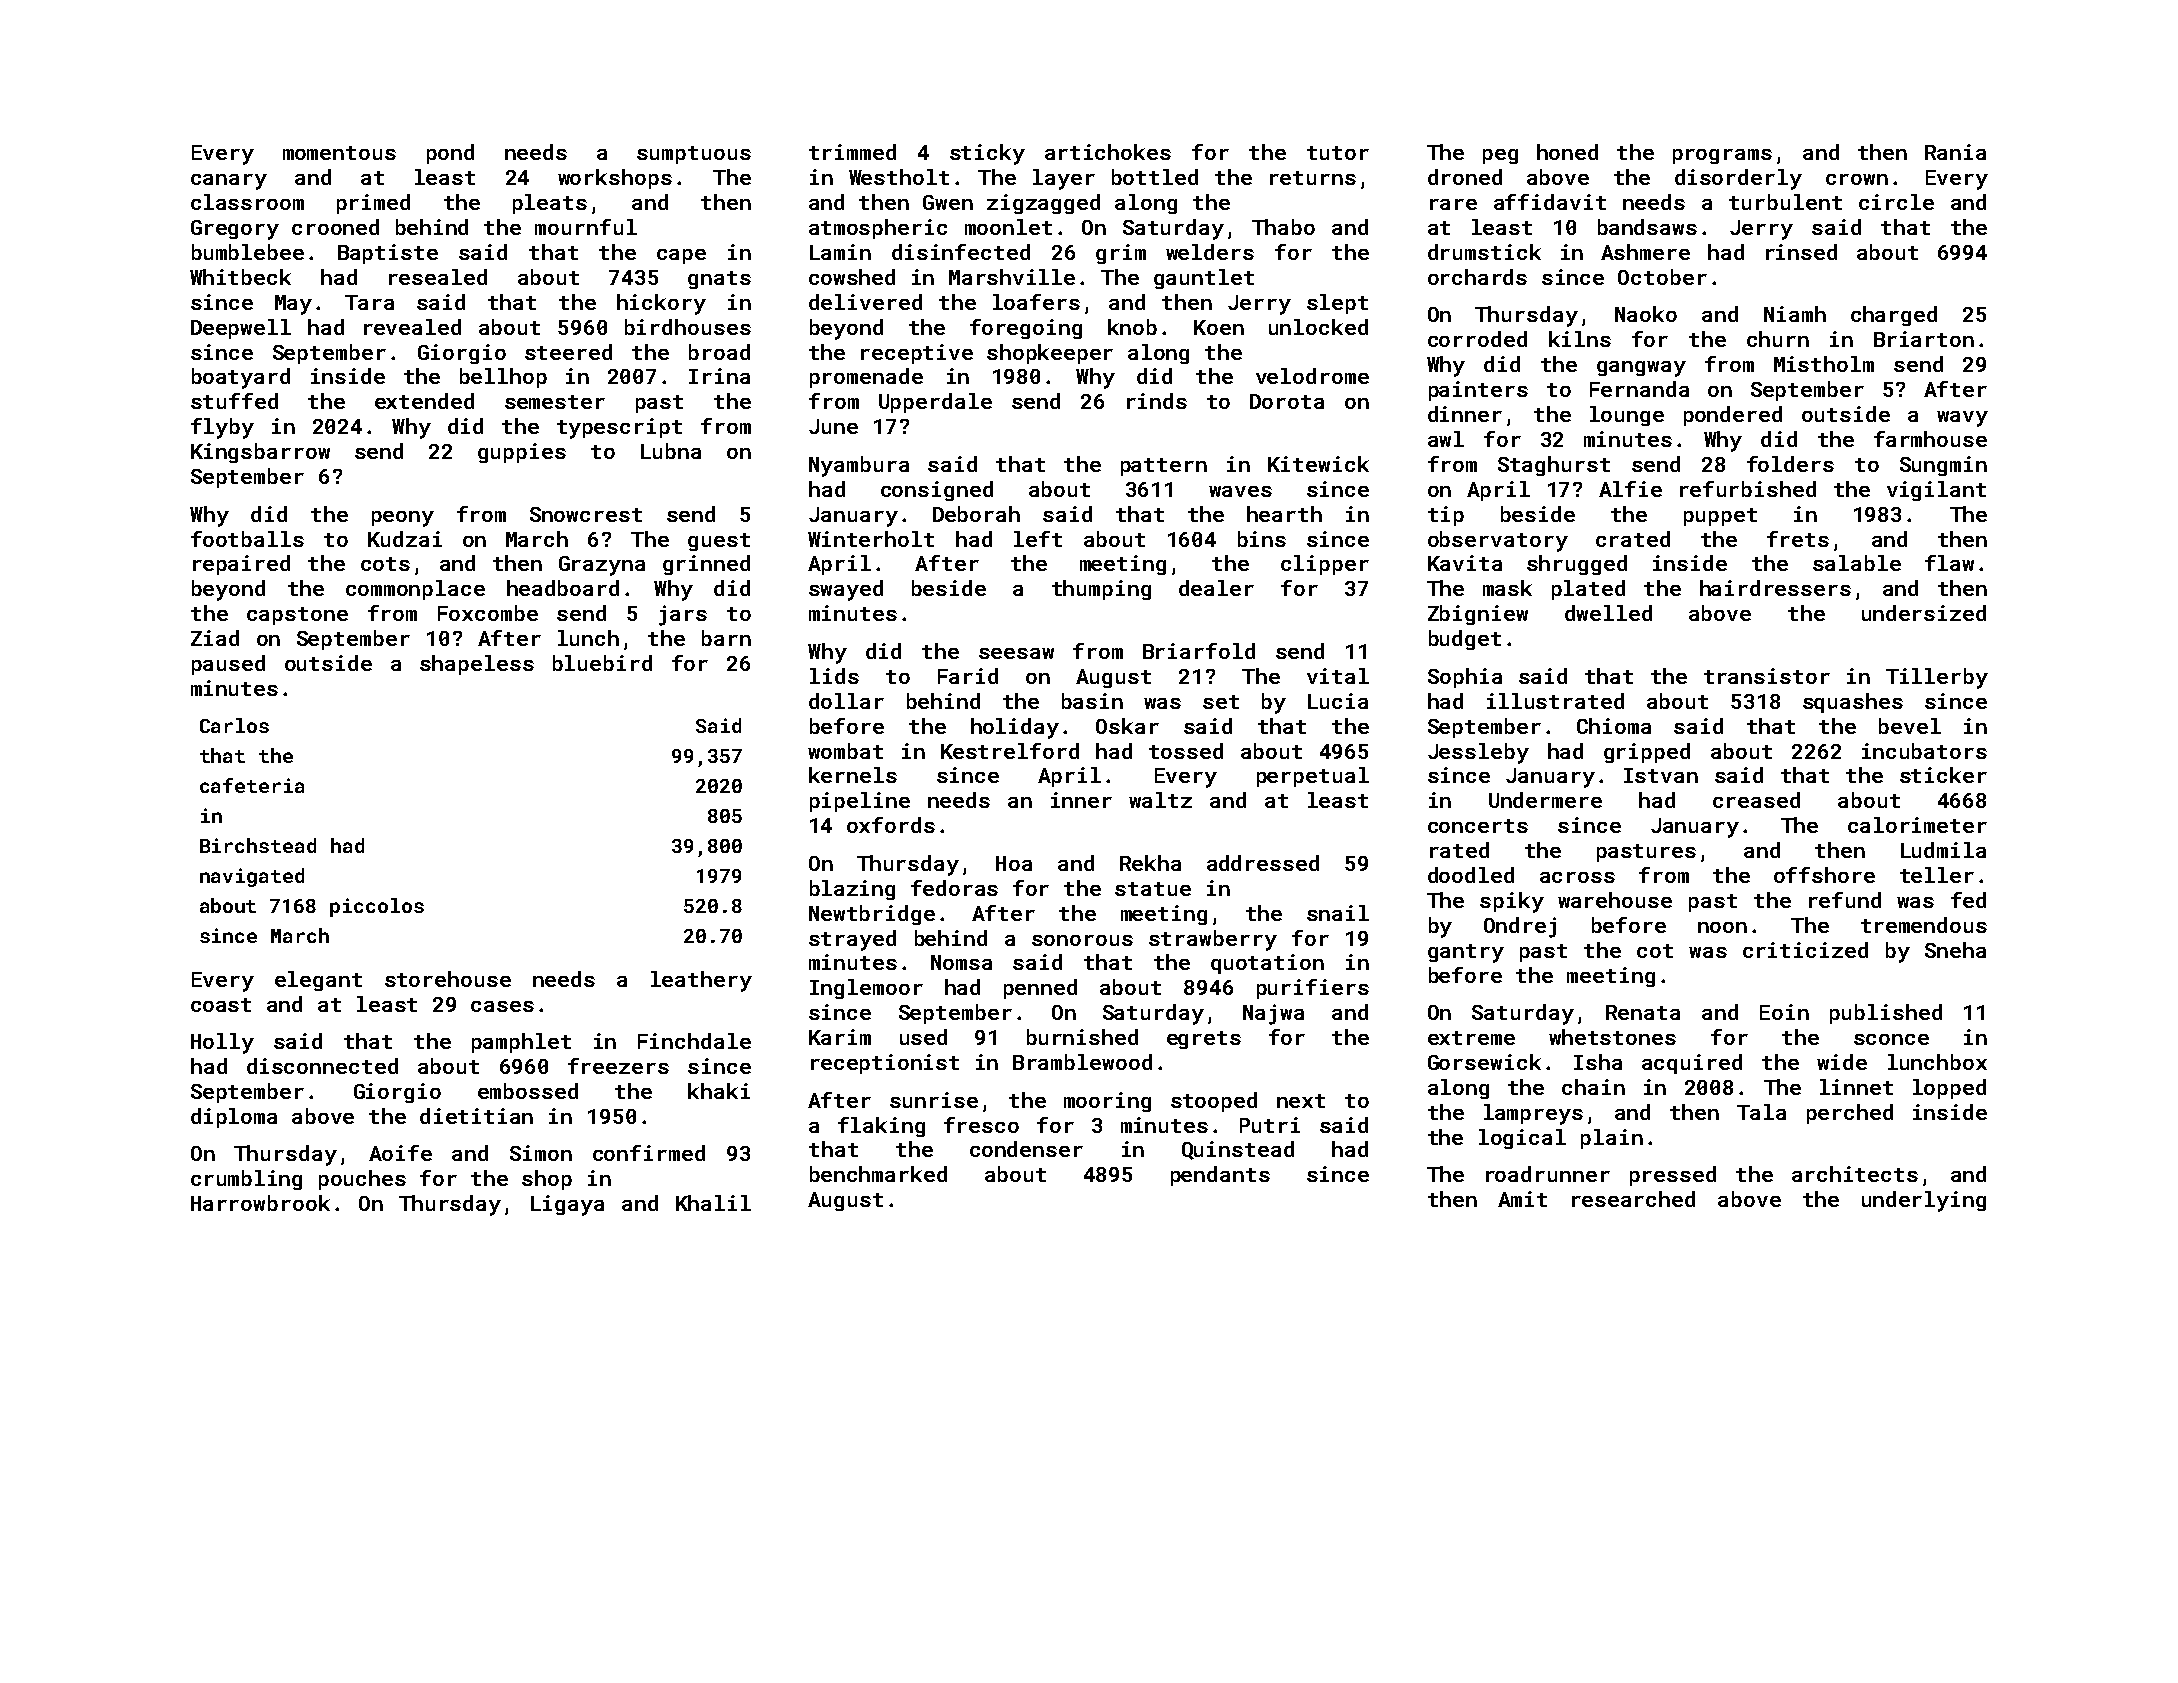 This screenshot has height=1683, width=2178. I want to click on piccolos, so click(377, 907).
